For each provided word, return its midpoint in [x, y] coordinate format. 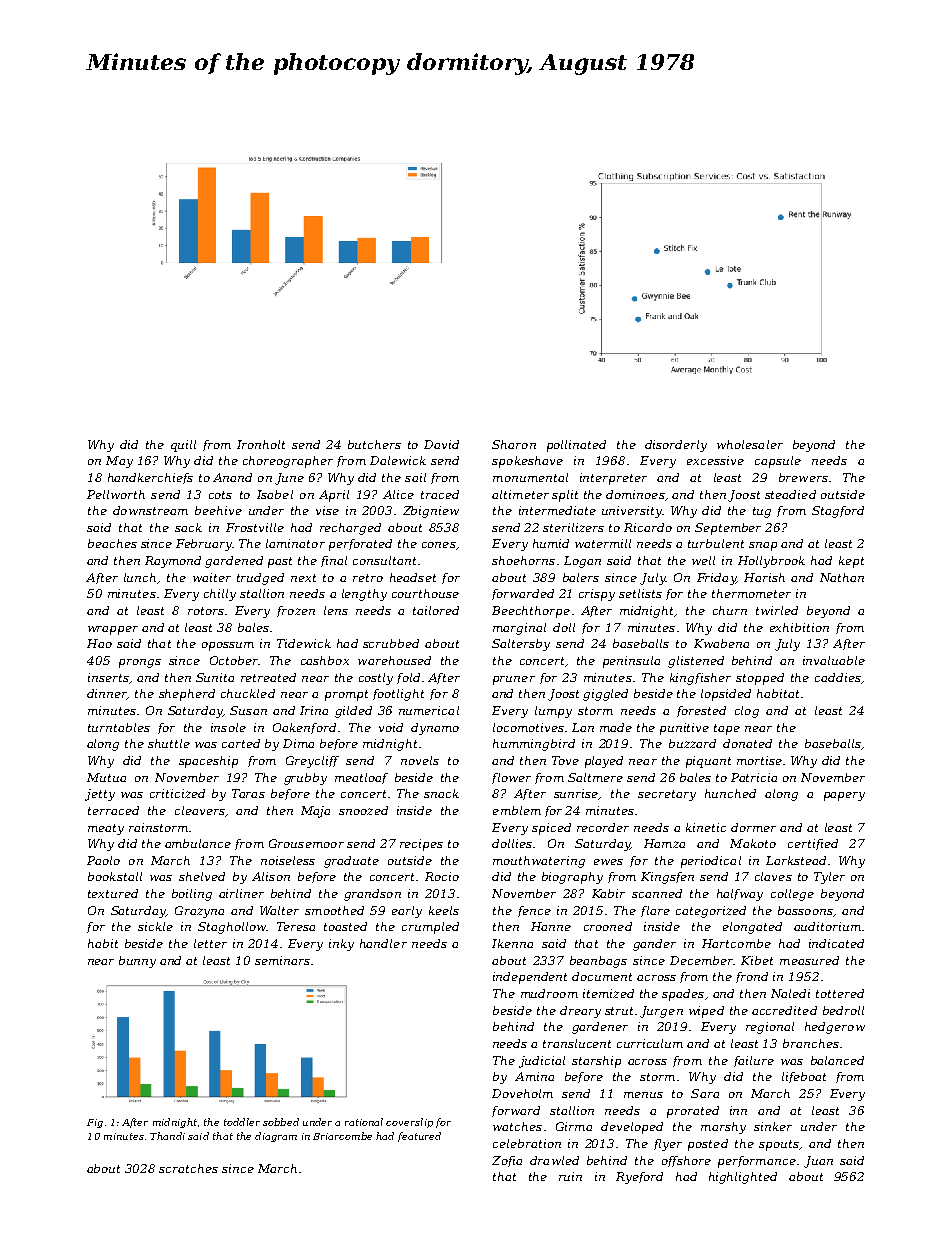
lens [336, 610]
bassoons [805, 910]
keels [444, 910]
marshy [723, 1128]
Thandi [167, 1136]
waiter [212, 577]
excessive [715, 460]
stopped [760, 679]
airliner [241, 893]
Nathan [842, 577]
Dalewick [398, 460]
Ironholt [261, 444]
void [391, 727]
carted [241, 743]
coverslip [409, 1123]
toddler [242, 1122]
